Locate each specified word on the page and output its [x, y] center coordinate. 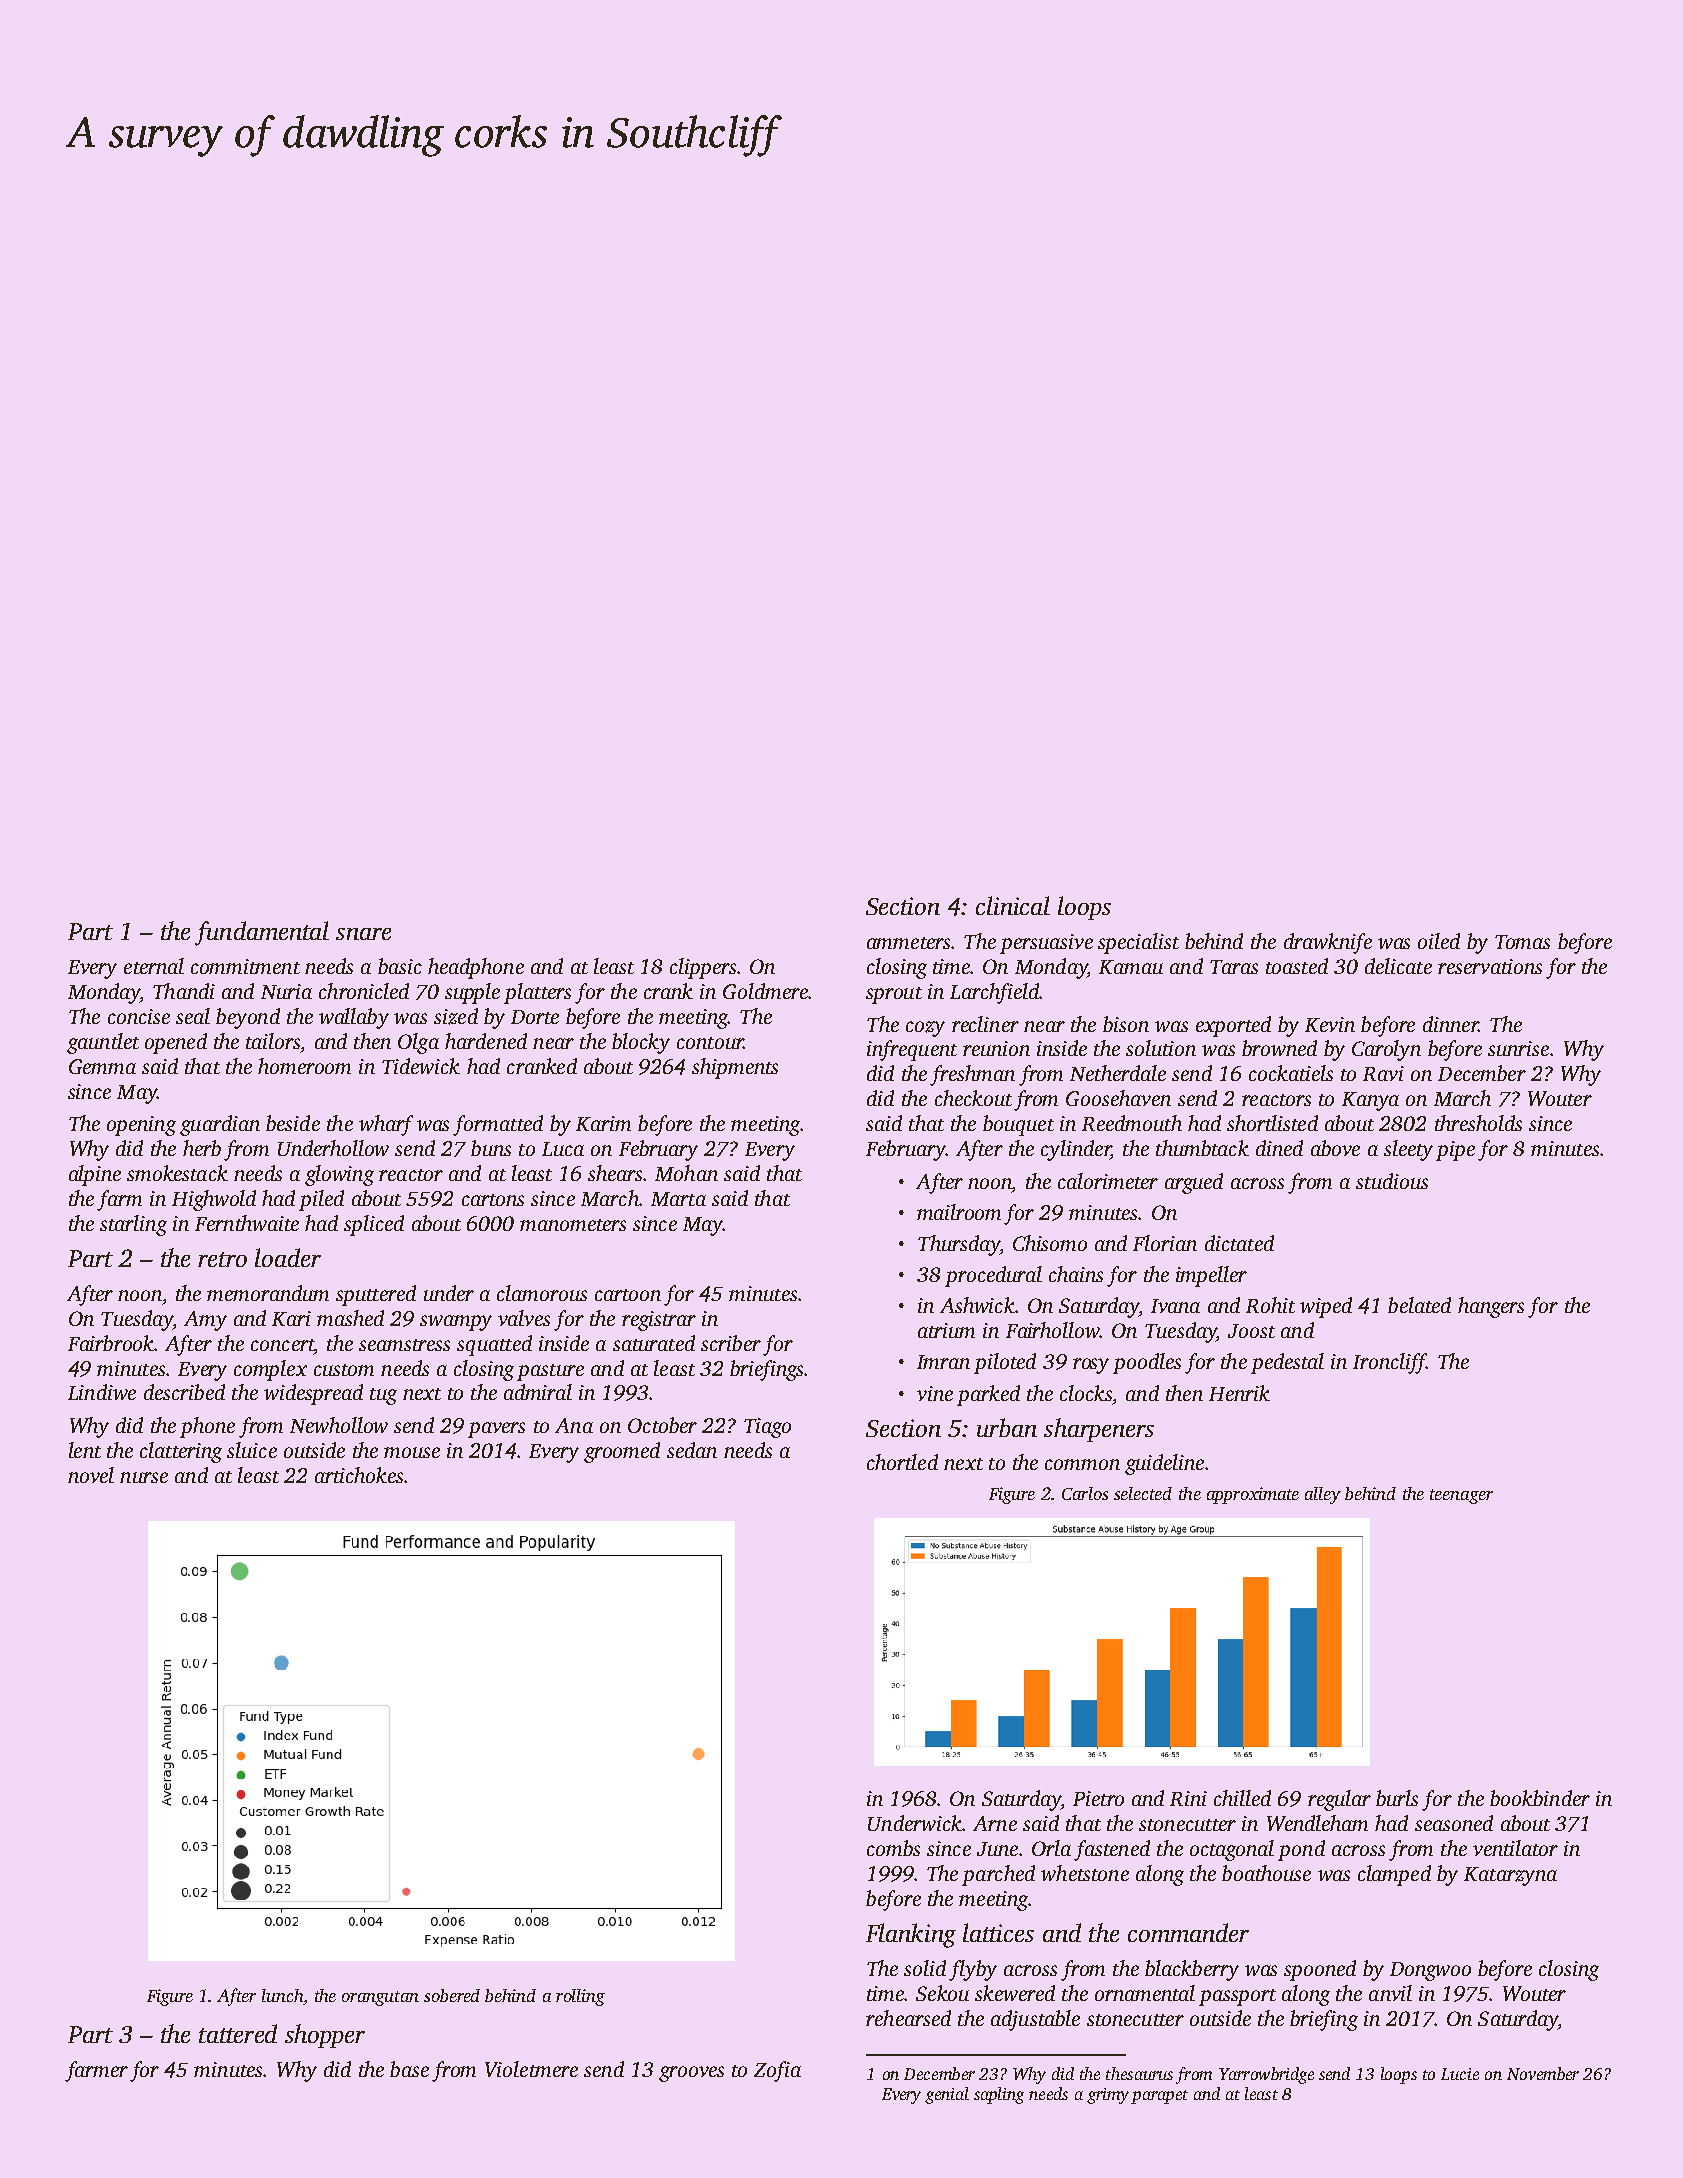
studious [1392, 1181]
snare [363, 934]
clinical [1013, 905]
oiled [1439, 941]
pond [1301, 1850]
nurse [144, 1477]
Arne [995, 1823]
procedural [993, 1276]
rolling [580, 1997]
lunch [282, 1995]
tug [383, 1396]
